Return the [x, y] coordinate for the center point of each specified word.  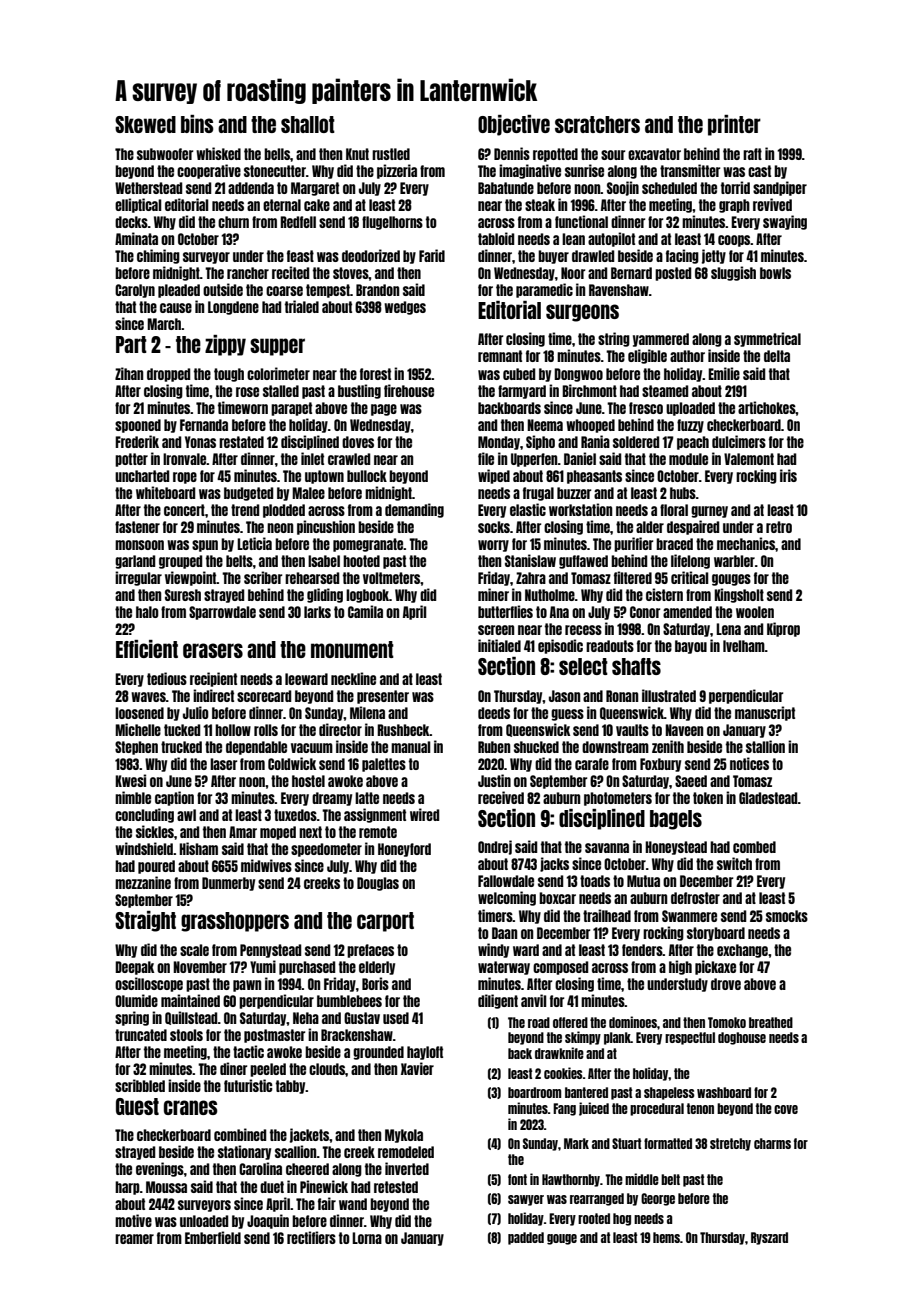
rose [247, 392]
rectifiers [311, 1237]
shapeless [669, 1093]
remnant [500, 356]
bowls [775, 273]
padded [526, 1238]
